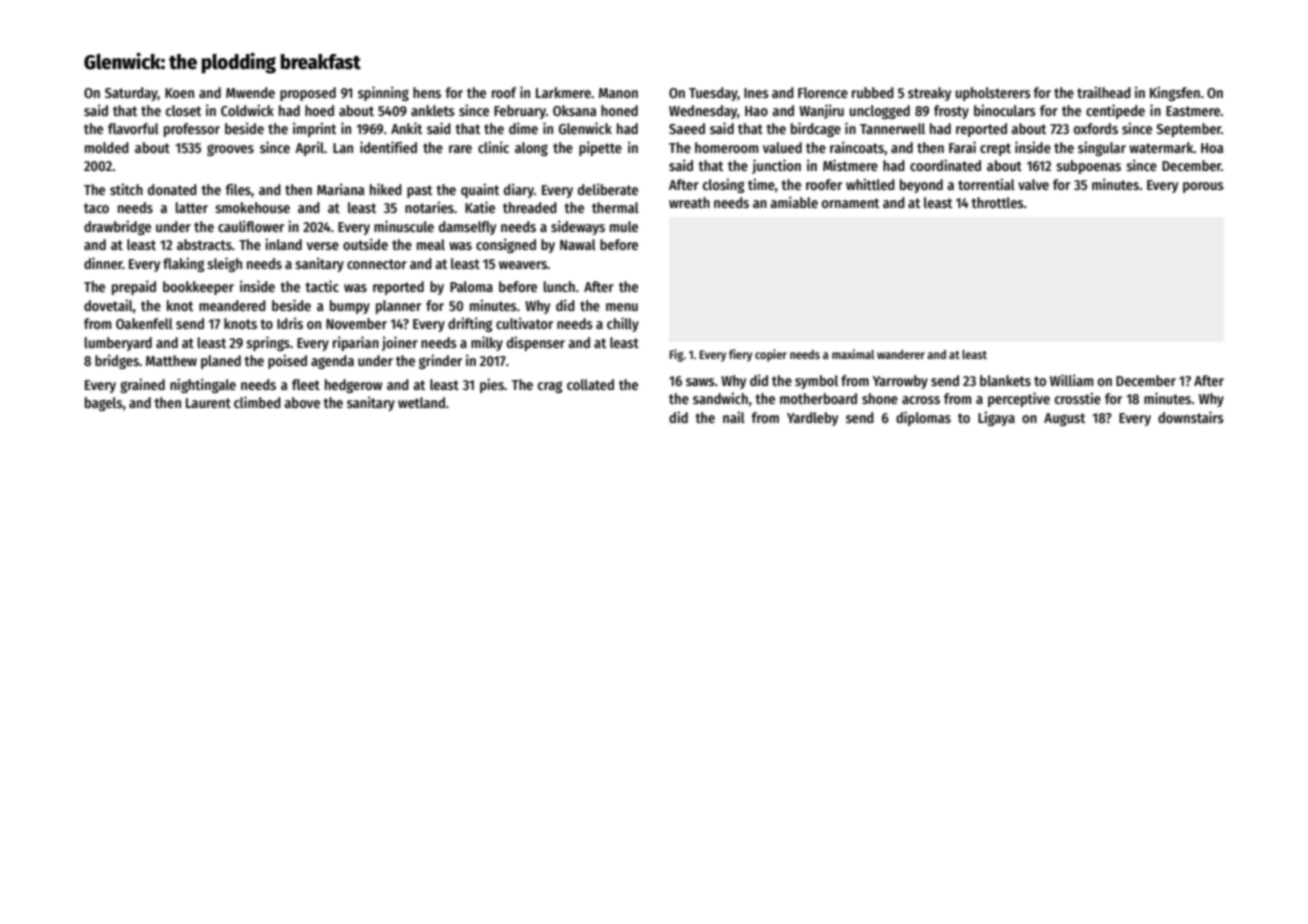  Describe the element at coordinates (107, 147) in the screenshot. I see `molded` at that location.
